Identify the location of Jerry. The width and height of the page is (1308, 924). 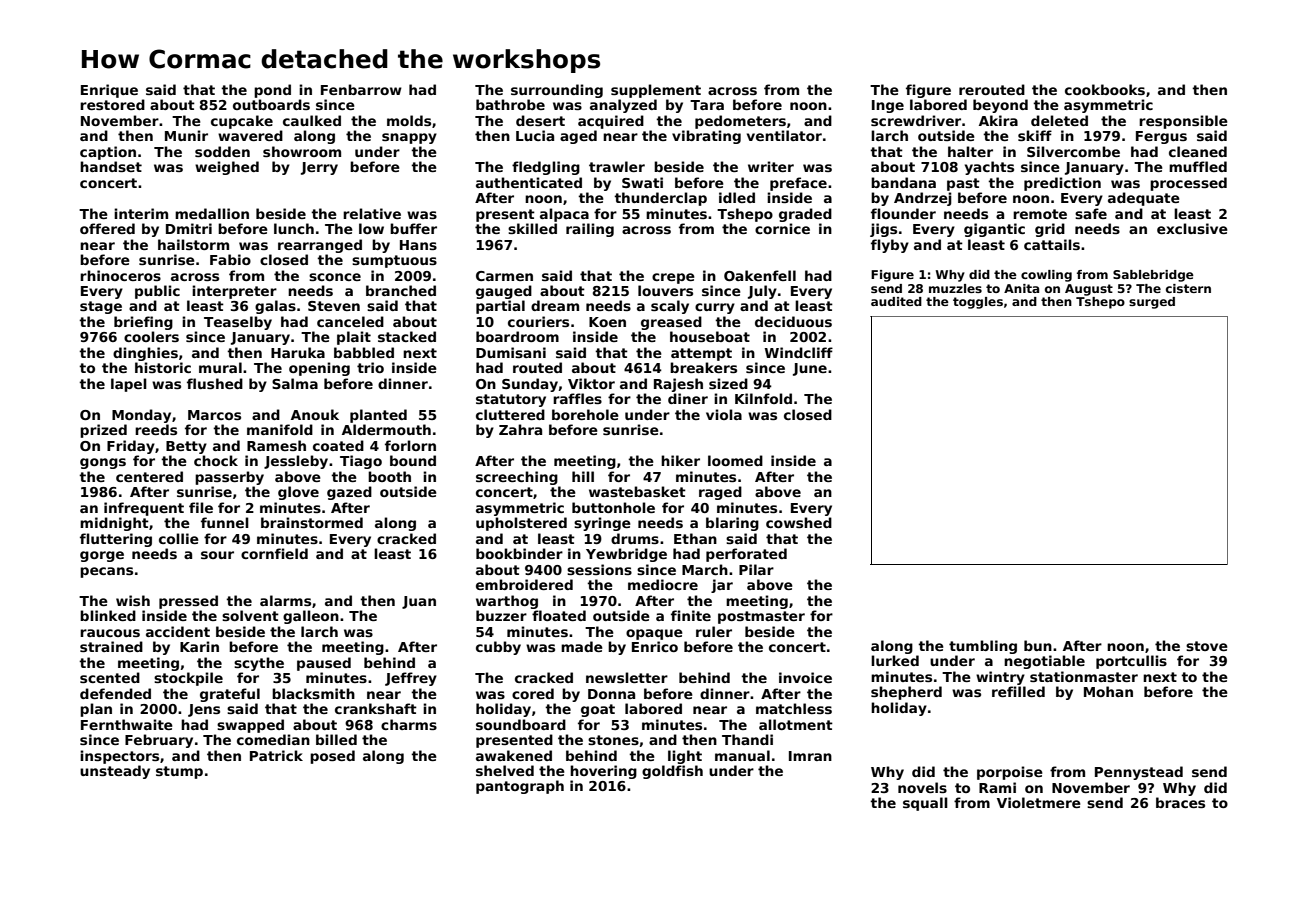
(319, 168).
